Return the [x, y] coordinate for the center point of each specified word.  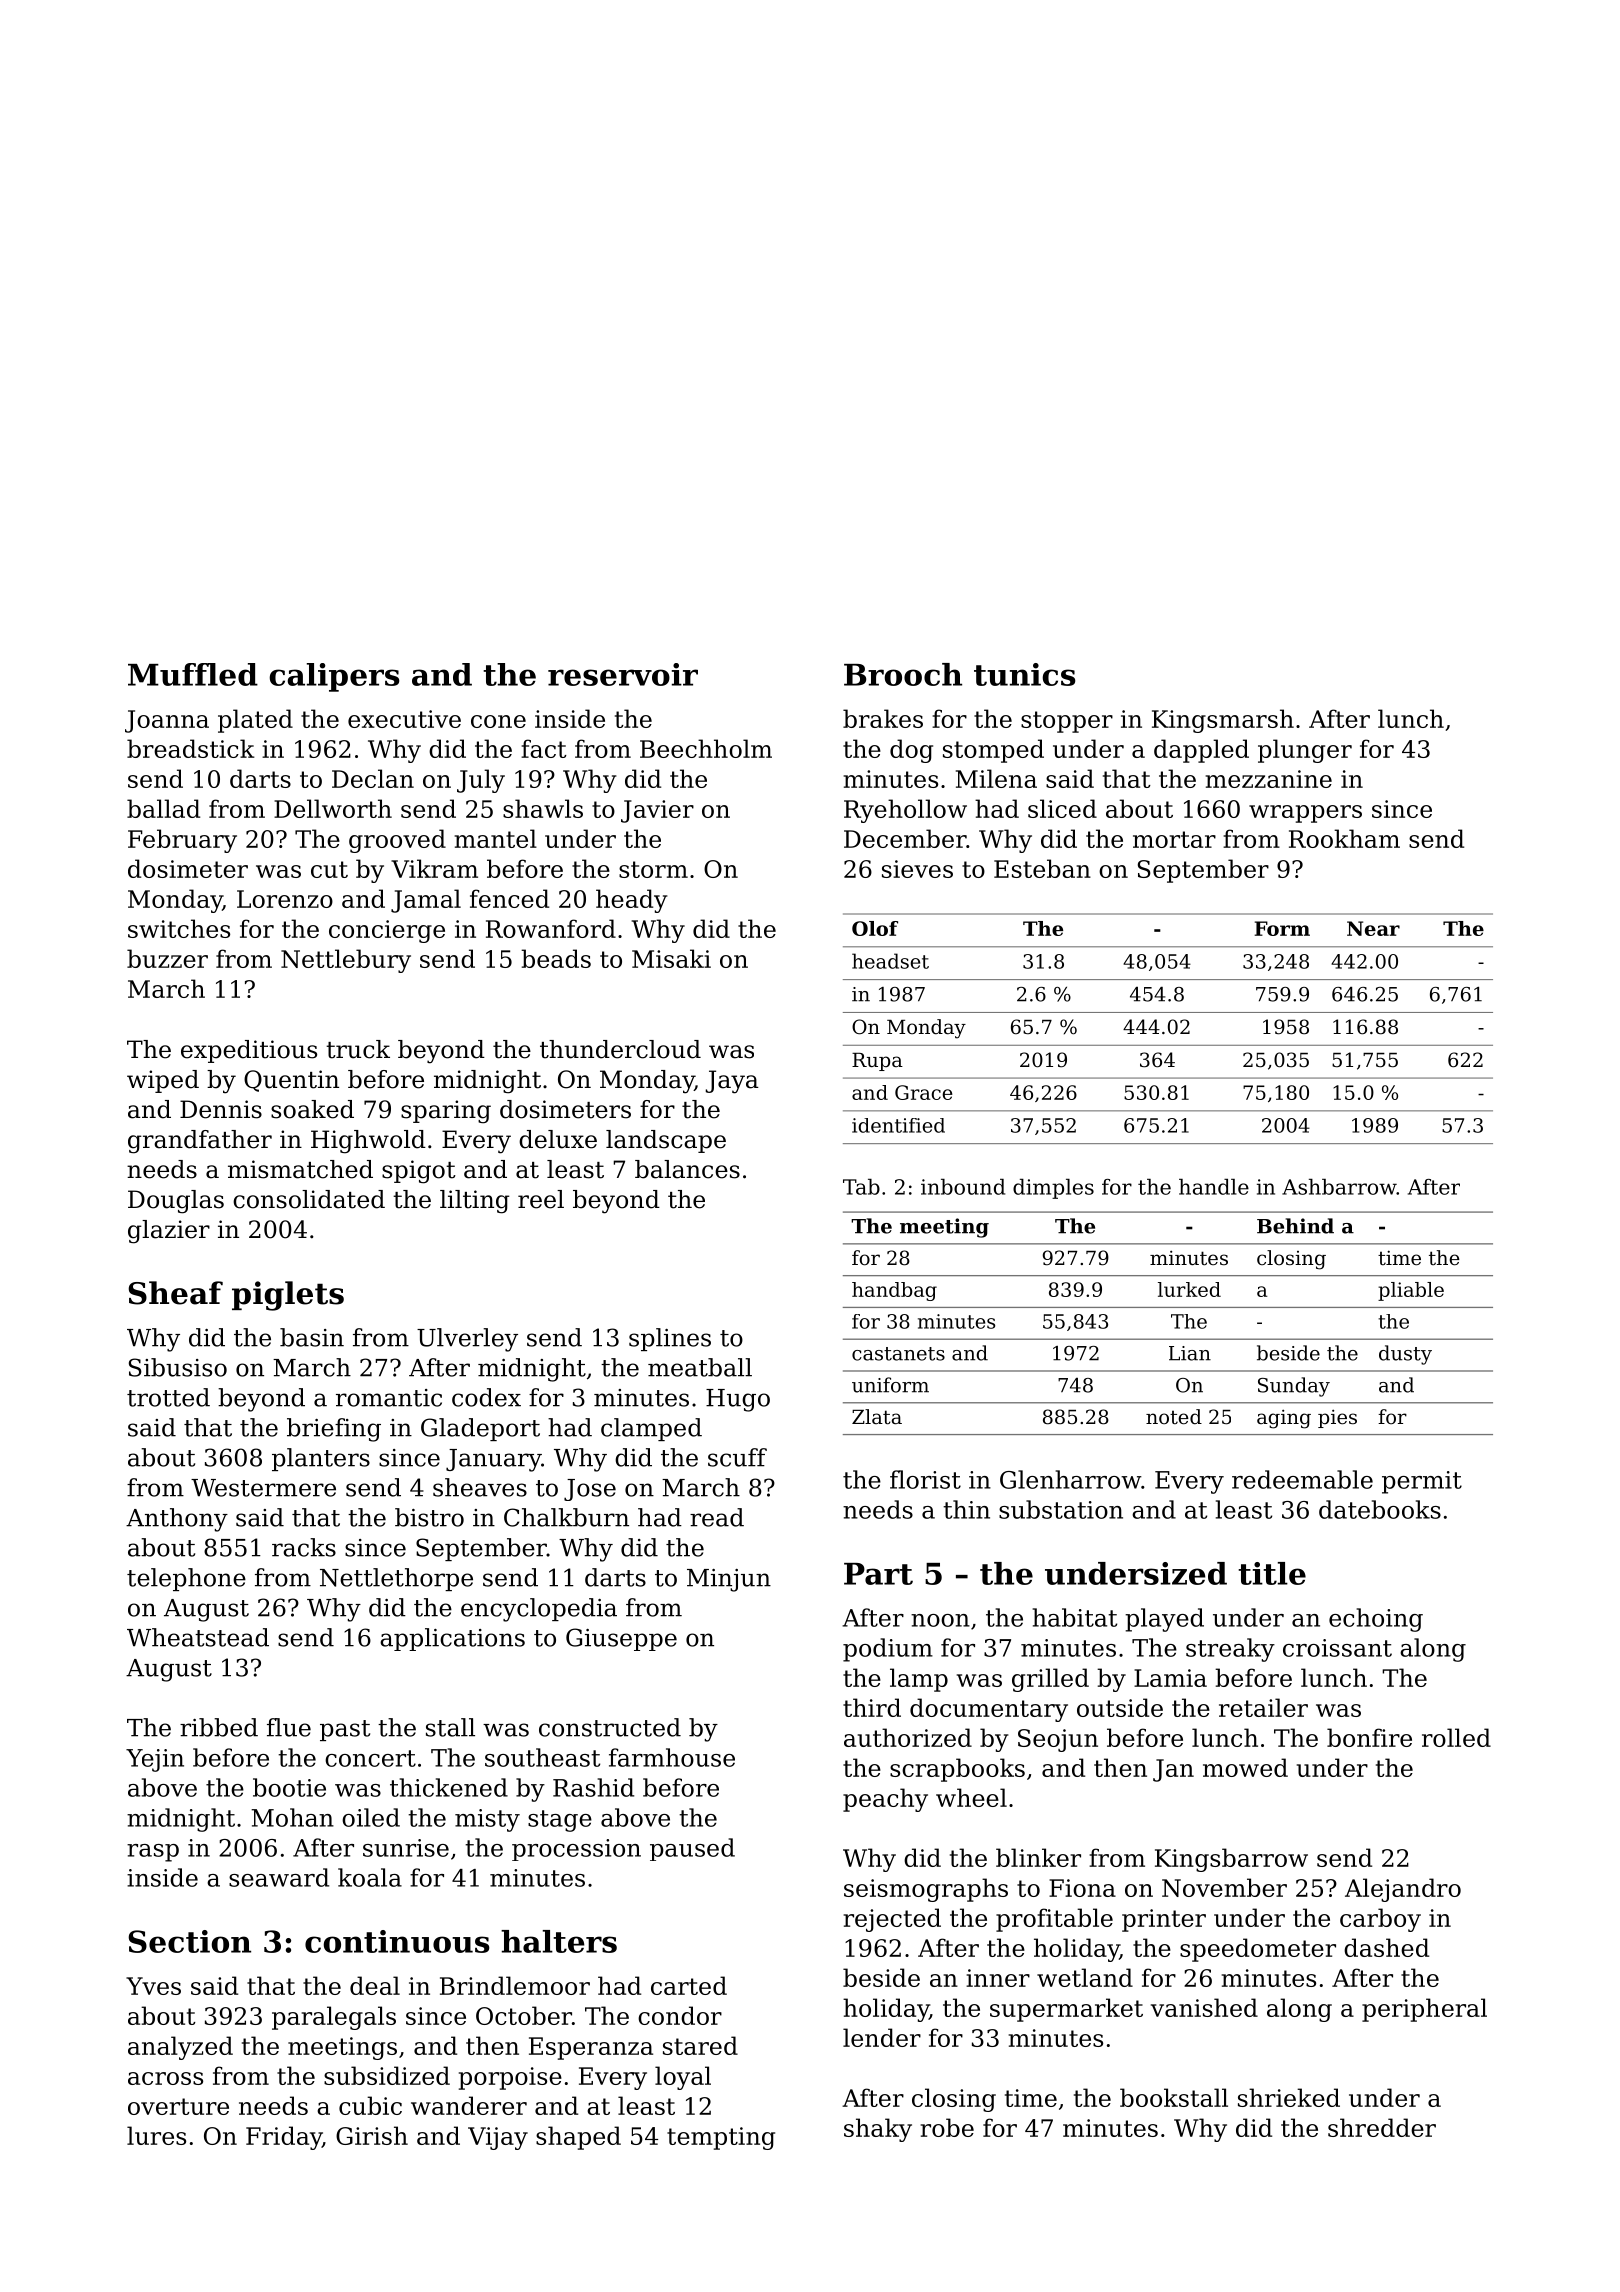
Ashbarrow [1339, 1187]
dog [911, 751]
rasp [153, 1853]
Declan [373, 778]
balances [687, 1169]
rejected [892, 1920]
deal [375, 1985]
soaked [312, 1109]
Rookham [1344, 838]
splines [670, 1339]
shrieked [1289, 2097]
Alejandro [1403, 1890]
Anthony [177, 1520]
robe [947, 2127]
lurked [1189, 1289]
